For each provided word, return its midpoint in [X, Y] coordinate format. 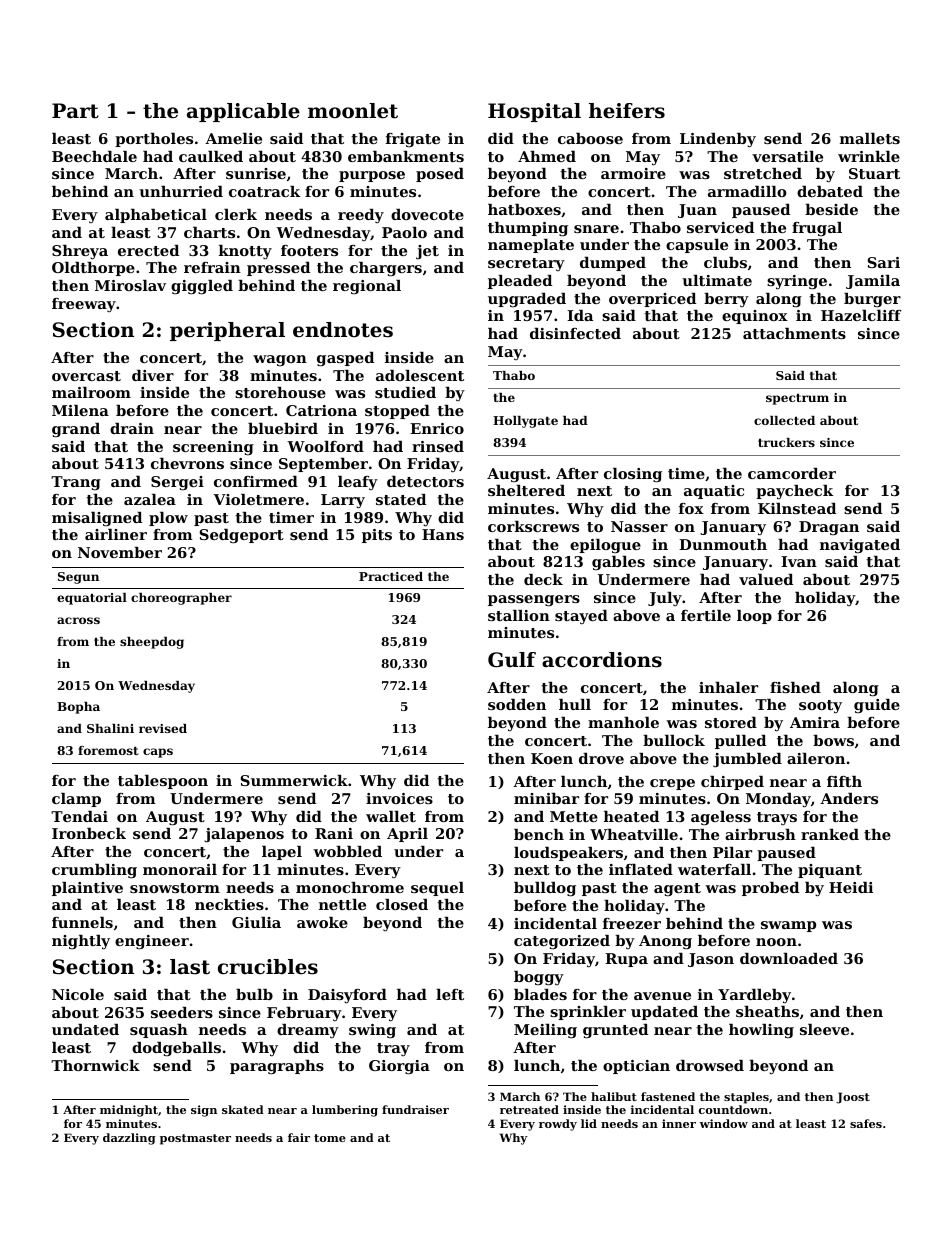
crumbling [94, 871]
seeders [182, 1012]
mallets [870, 138]
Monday [778, 800]
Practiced [391, 576]
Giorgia [399, 1067]
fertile [706, 615]
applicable [243, 112]
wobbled [347, 851]
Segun [78, 578]
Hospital [534, 112]
